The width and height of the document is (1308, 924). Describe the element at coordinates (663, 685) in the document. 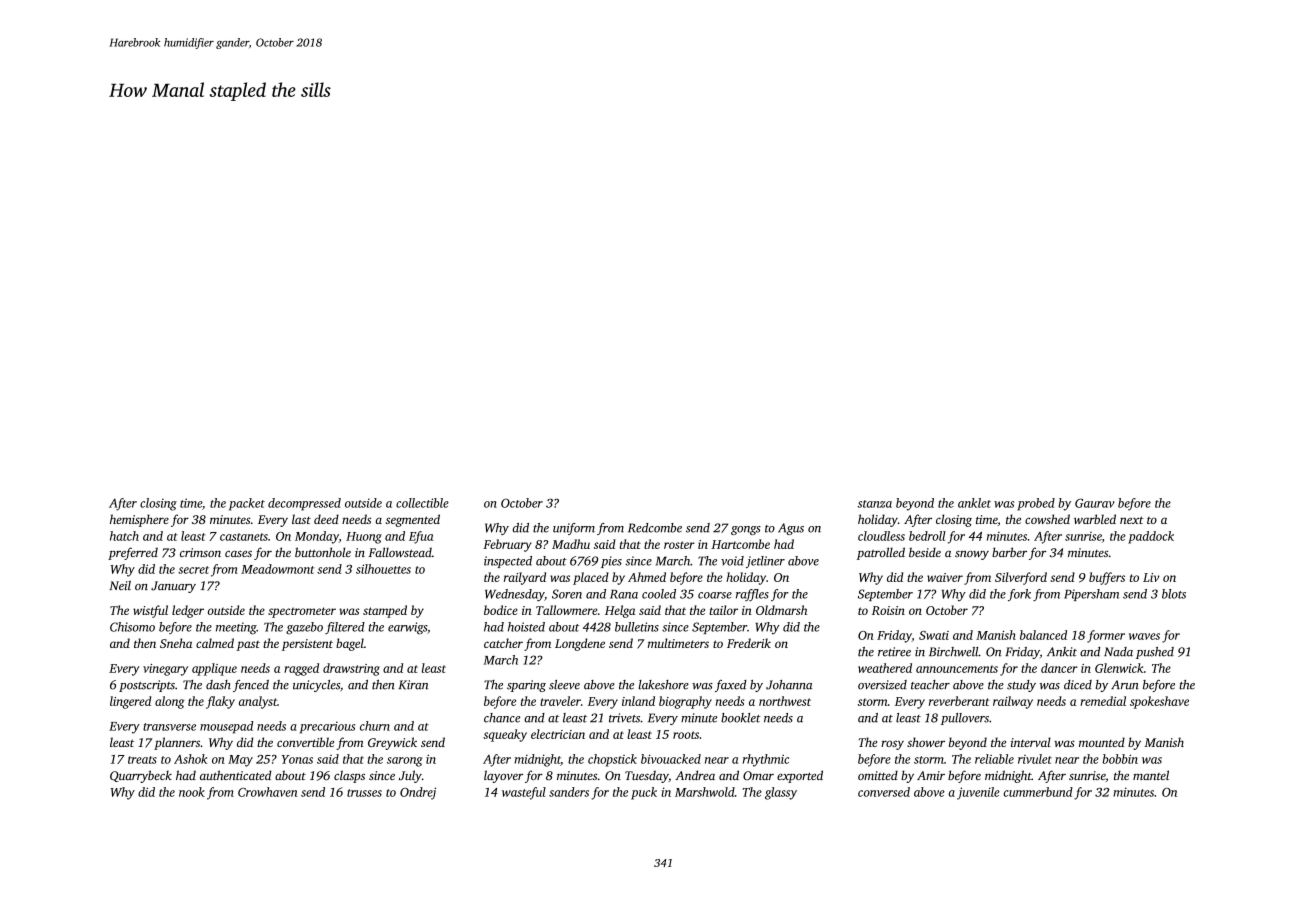

I see `lakeshore` at that location.
